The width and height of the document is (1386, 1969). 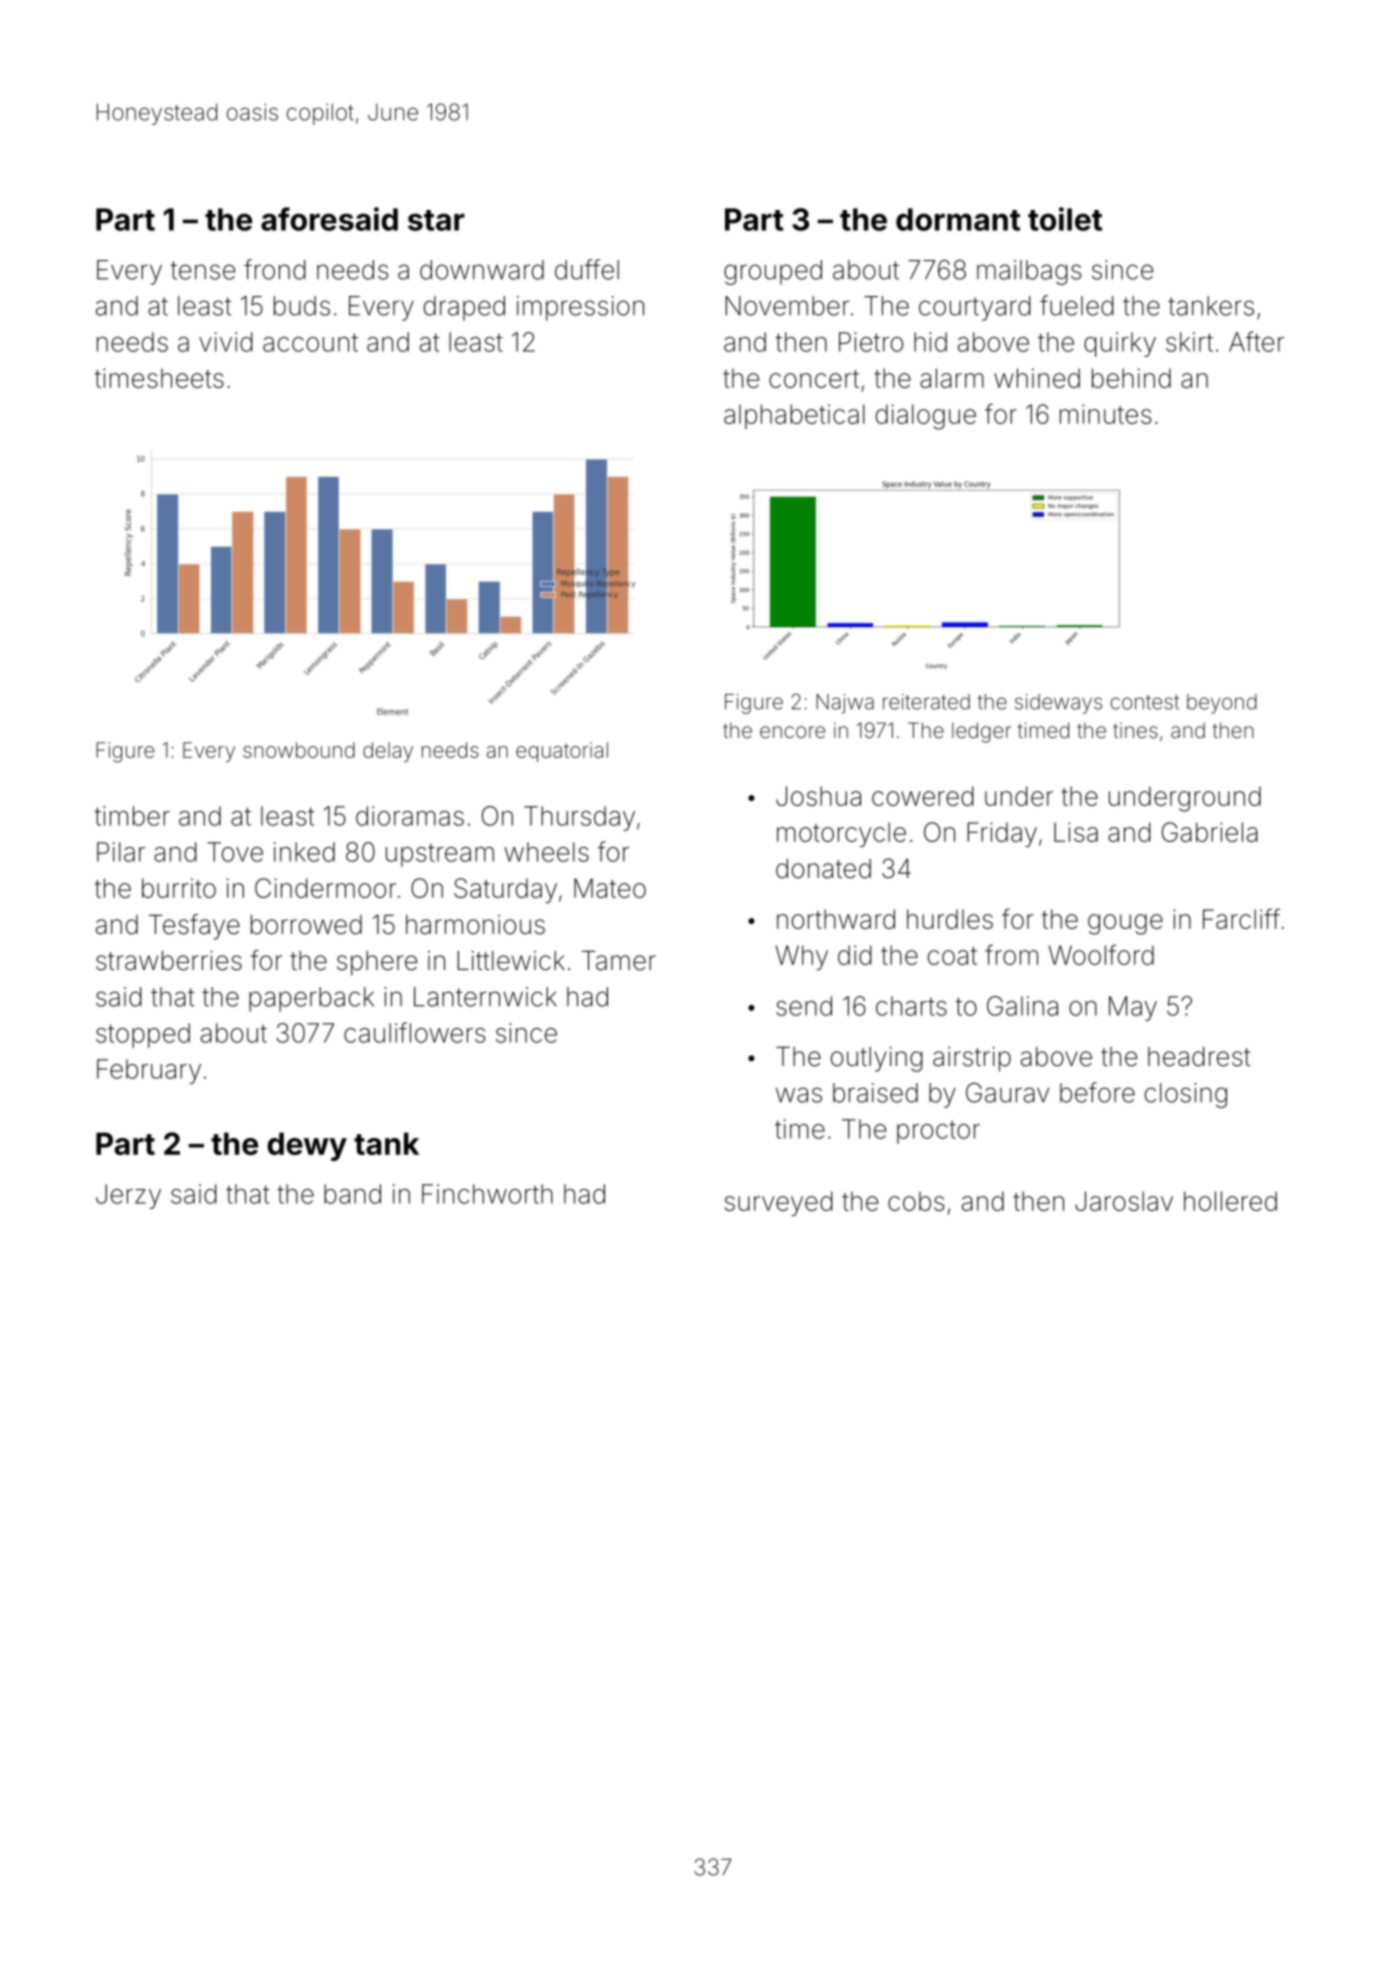 What do you see at coordinates (1101, 954) in the document?
I see `Woolford` at bounding box center [1101, 954].
